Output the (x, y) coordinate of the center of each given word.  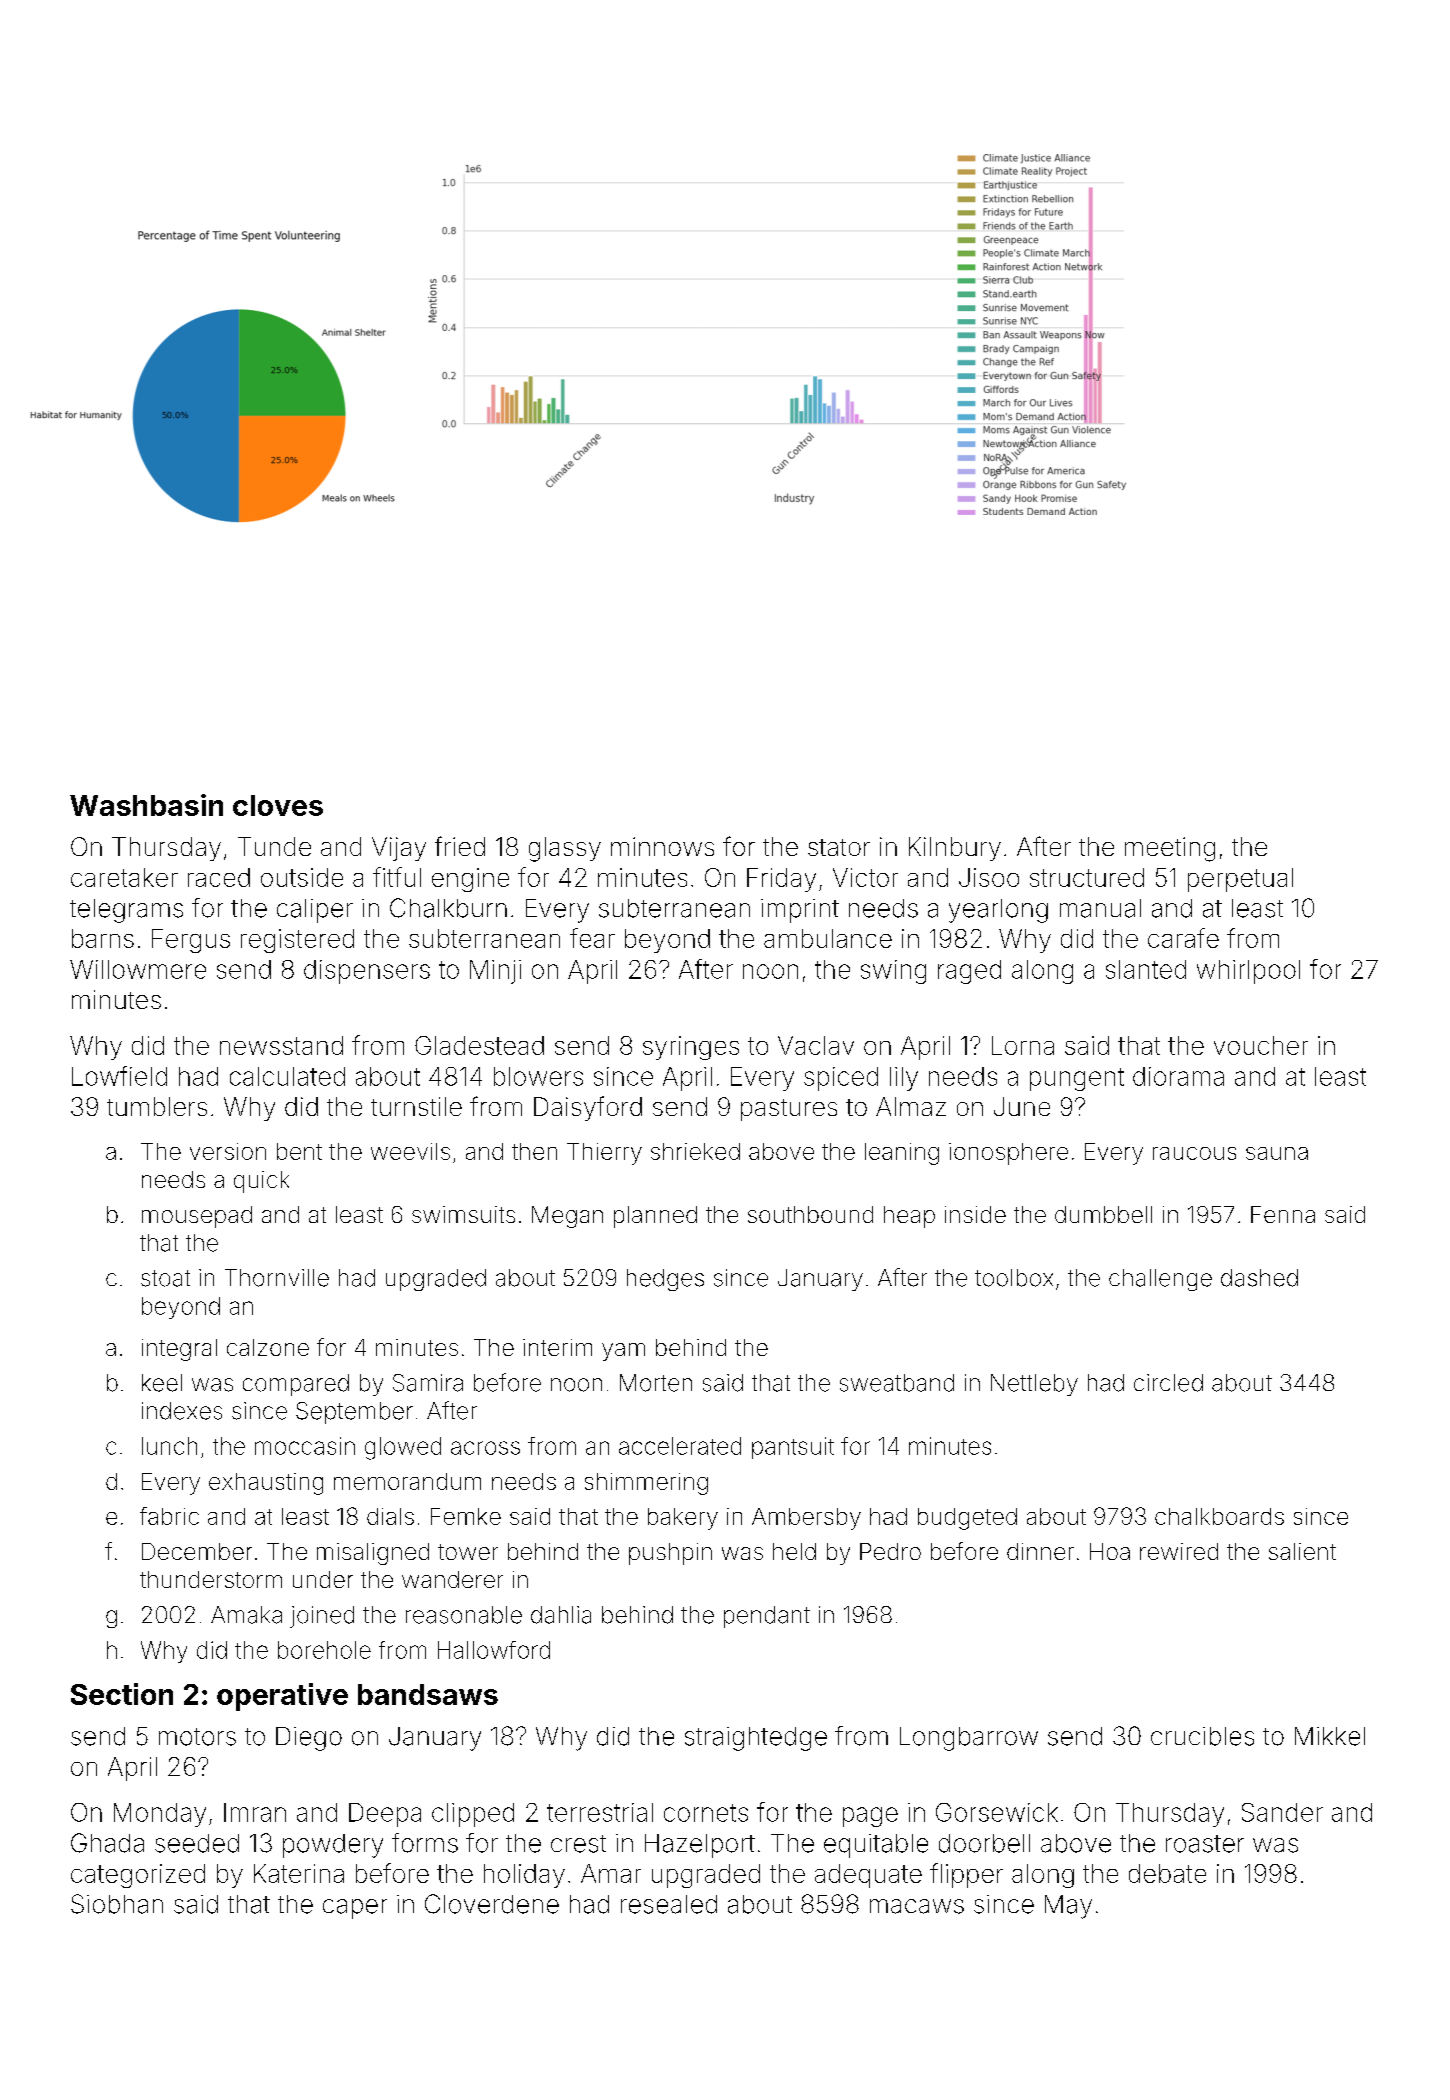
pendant (767, 1617)
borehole (324, 1650)
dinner (1040, 1551)
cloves (278, 805)
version (228, 1151)
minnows (662, 846)
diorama (1178, 1076)
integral (179, 1350)
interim (557, 1347)
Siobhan (117, 1904)
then (534, 1151)
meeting (1170, 849)
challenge (1160, 1280)
